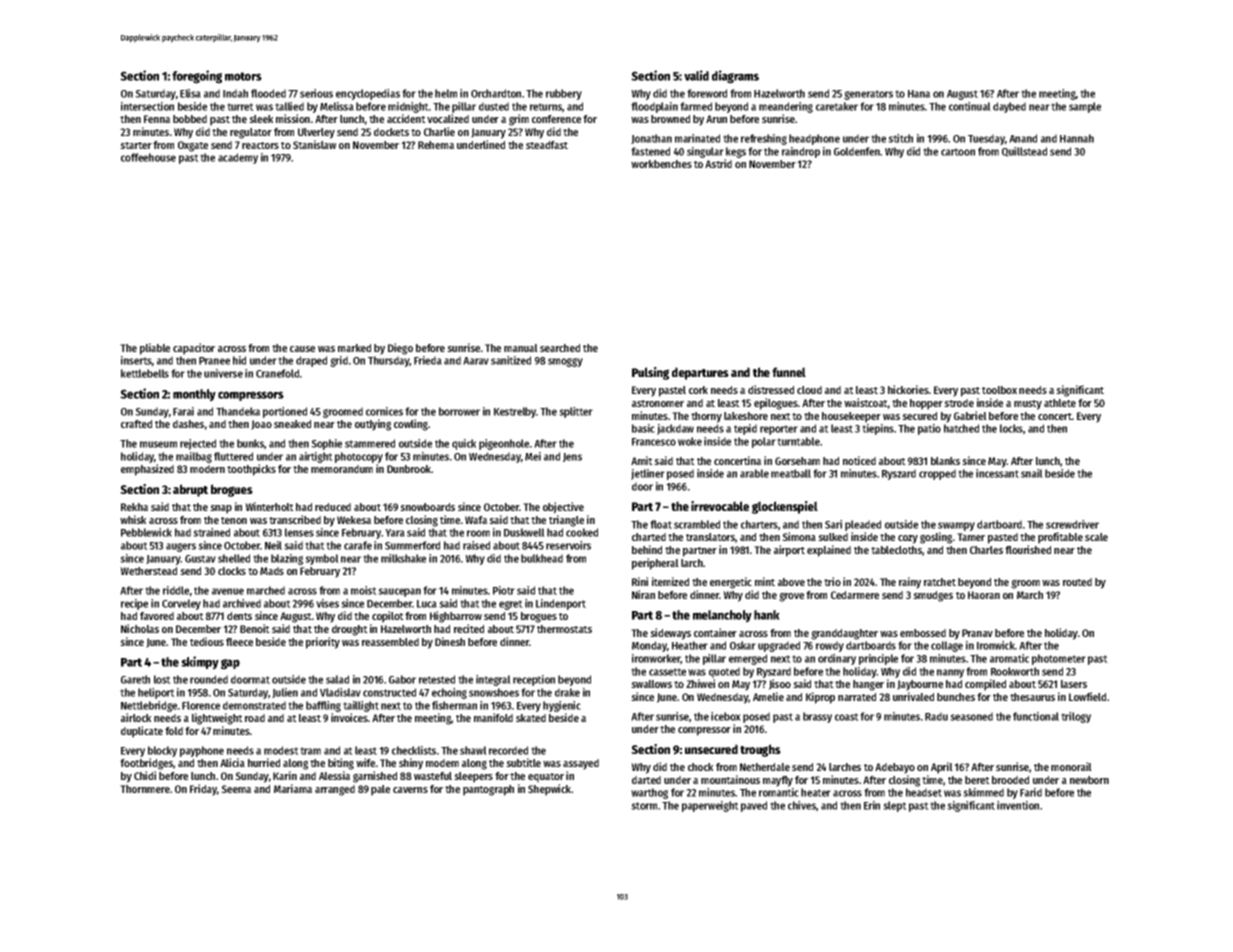  What do you see at coordinates (145, 789) in the document?
I see `Thornmere` at bounding box center [145, 789].
